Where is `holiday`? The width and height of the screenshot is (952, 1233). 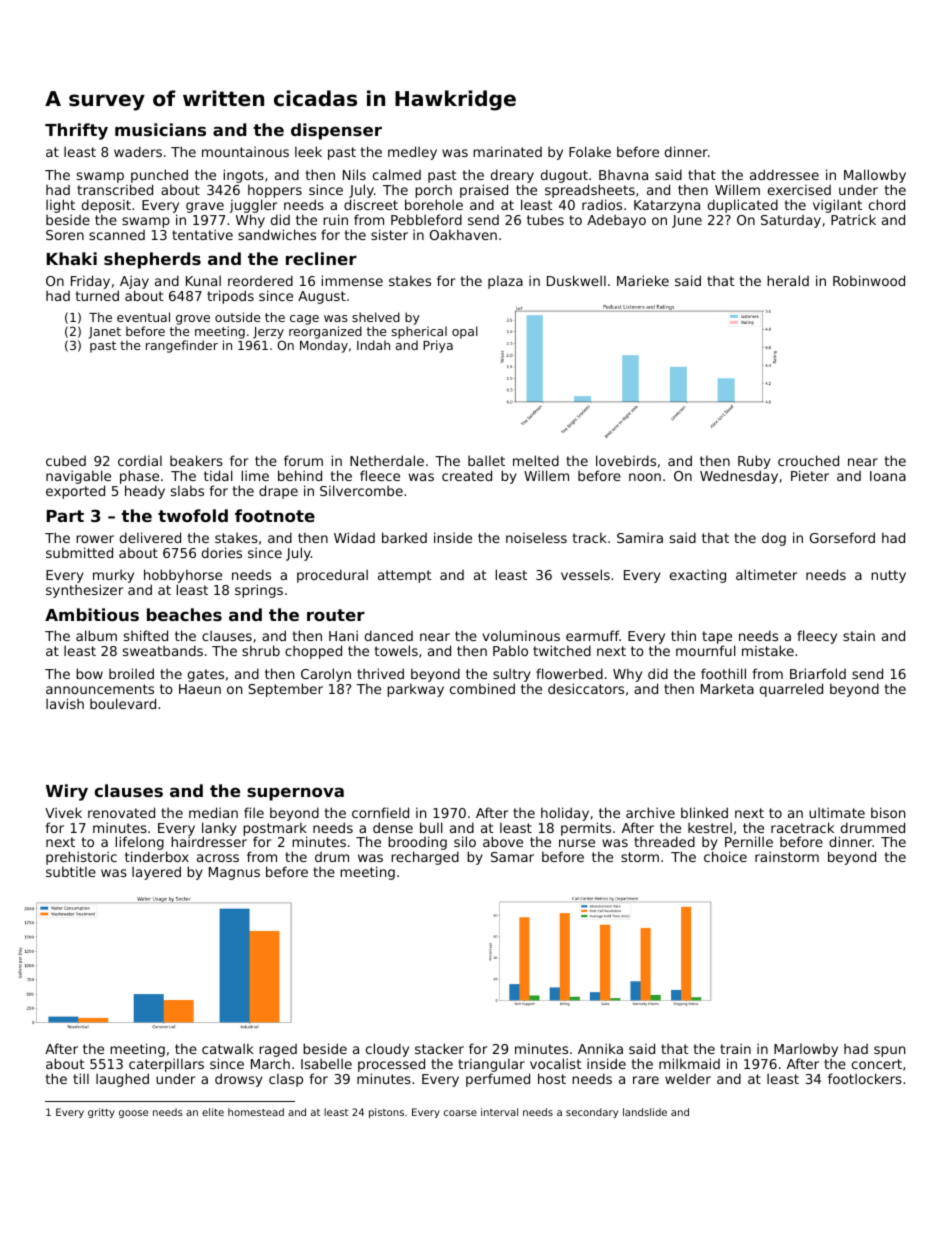
holiday is located at coordinates (565, 814).
